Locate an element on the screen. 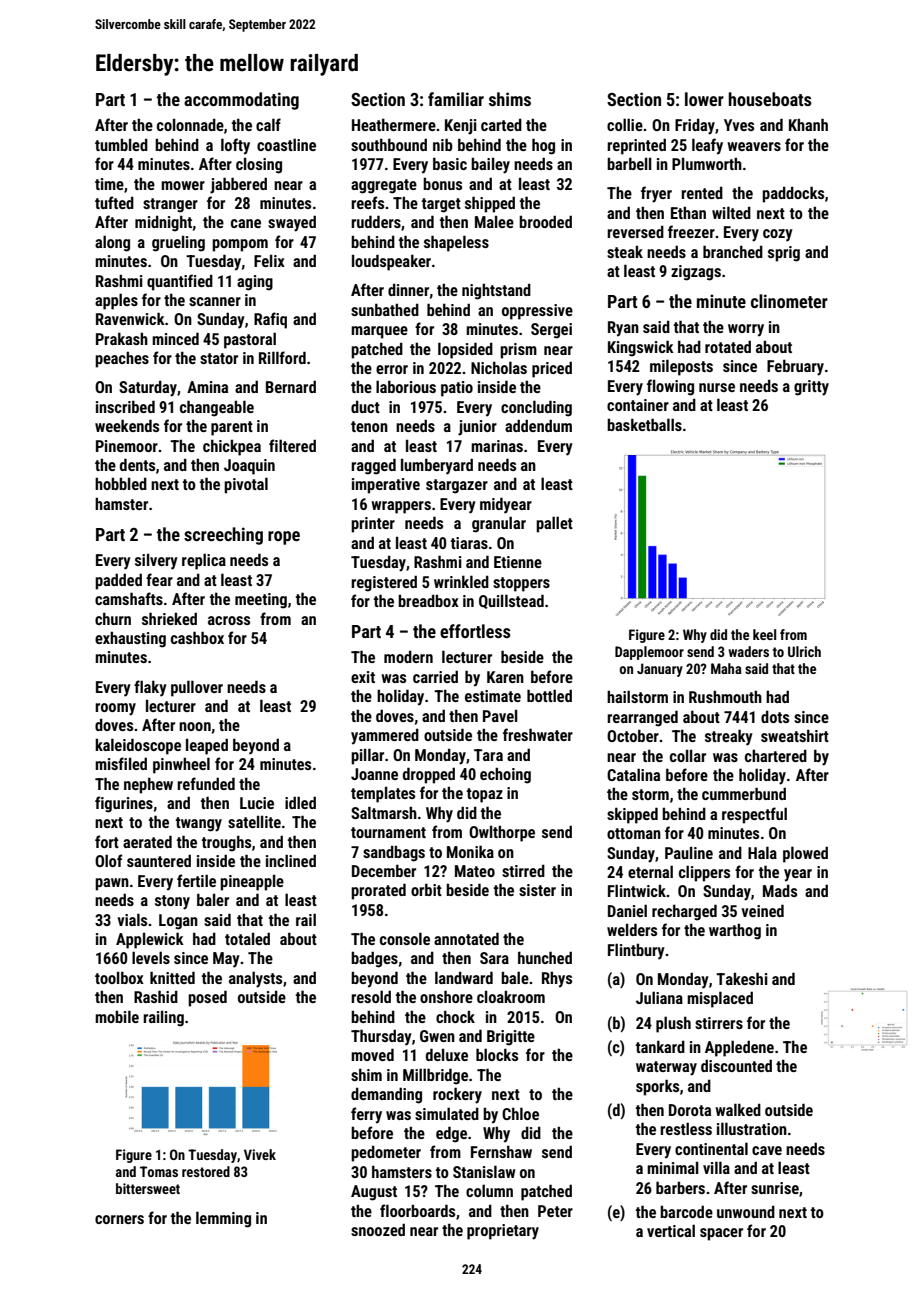  recharged is located at coordinates (684, 912).
